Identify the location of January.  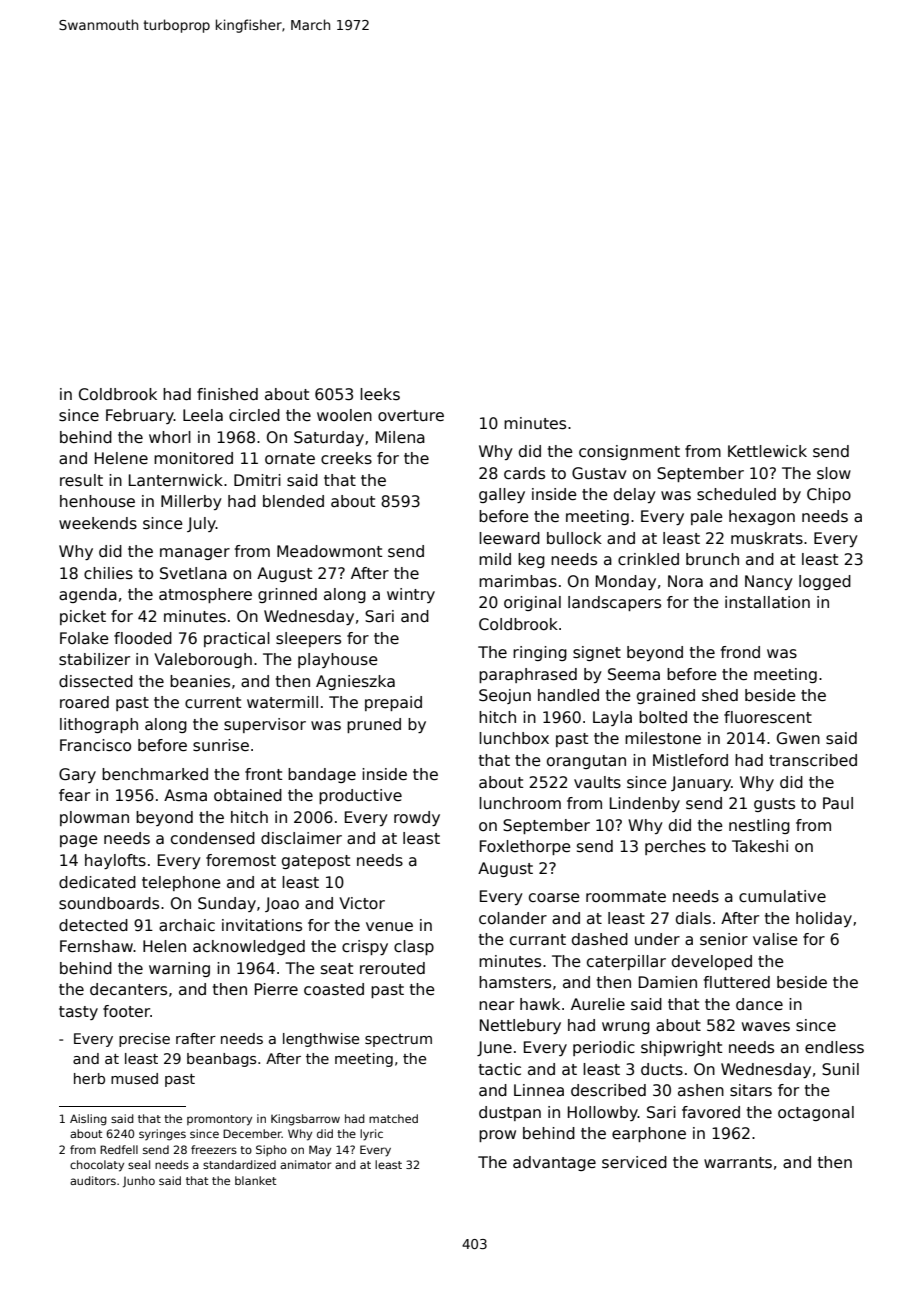
(701, 783).
